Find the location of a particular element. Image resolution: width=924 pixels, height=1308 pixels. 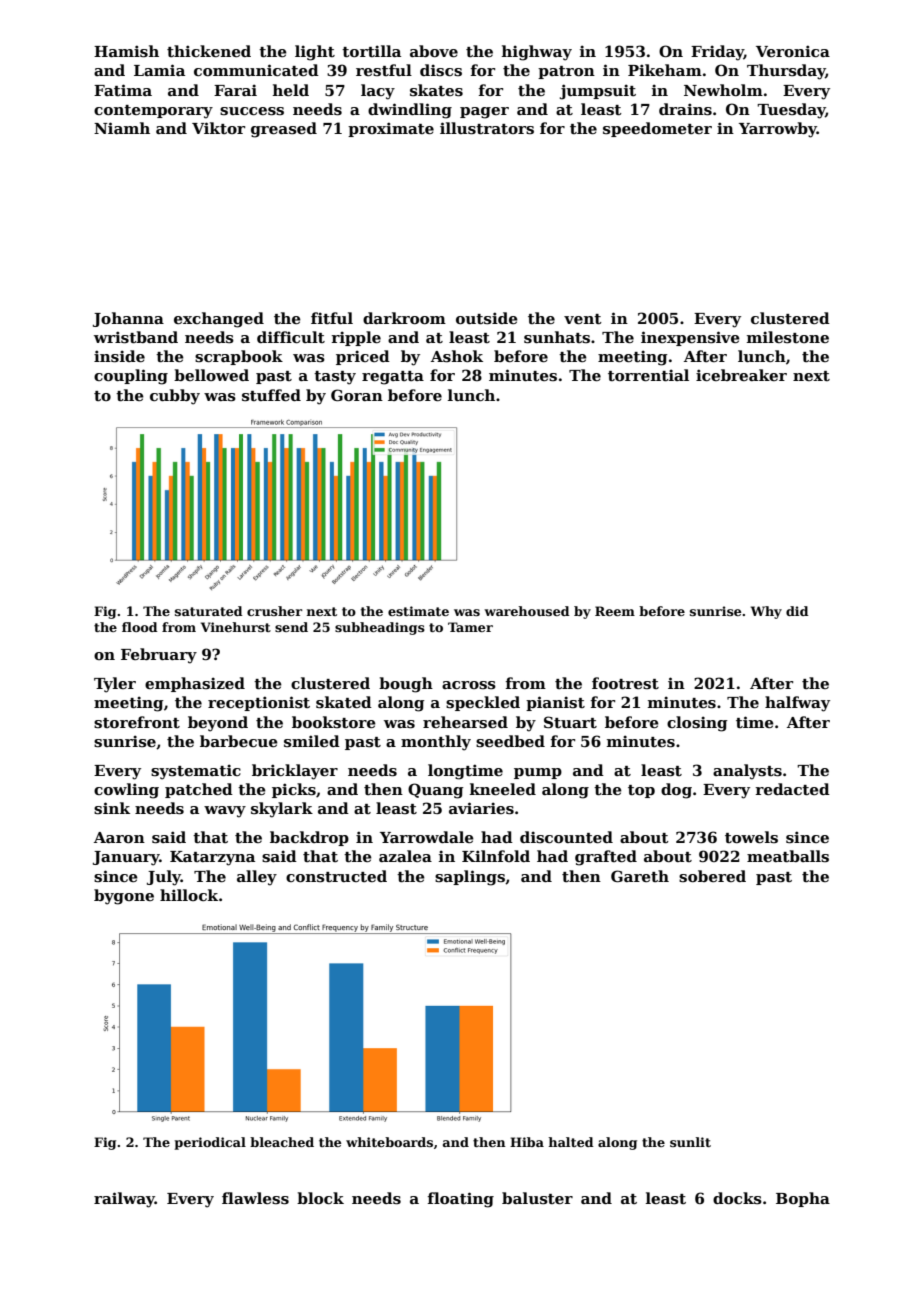

icebreaker is located at coordinates (741, 375).
